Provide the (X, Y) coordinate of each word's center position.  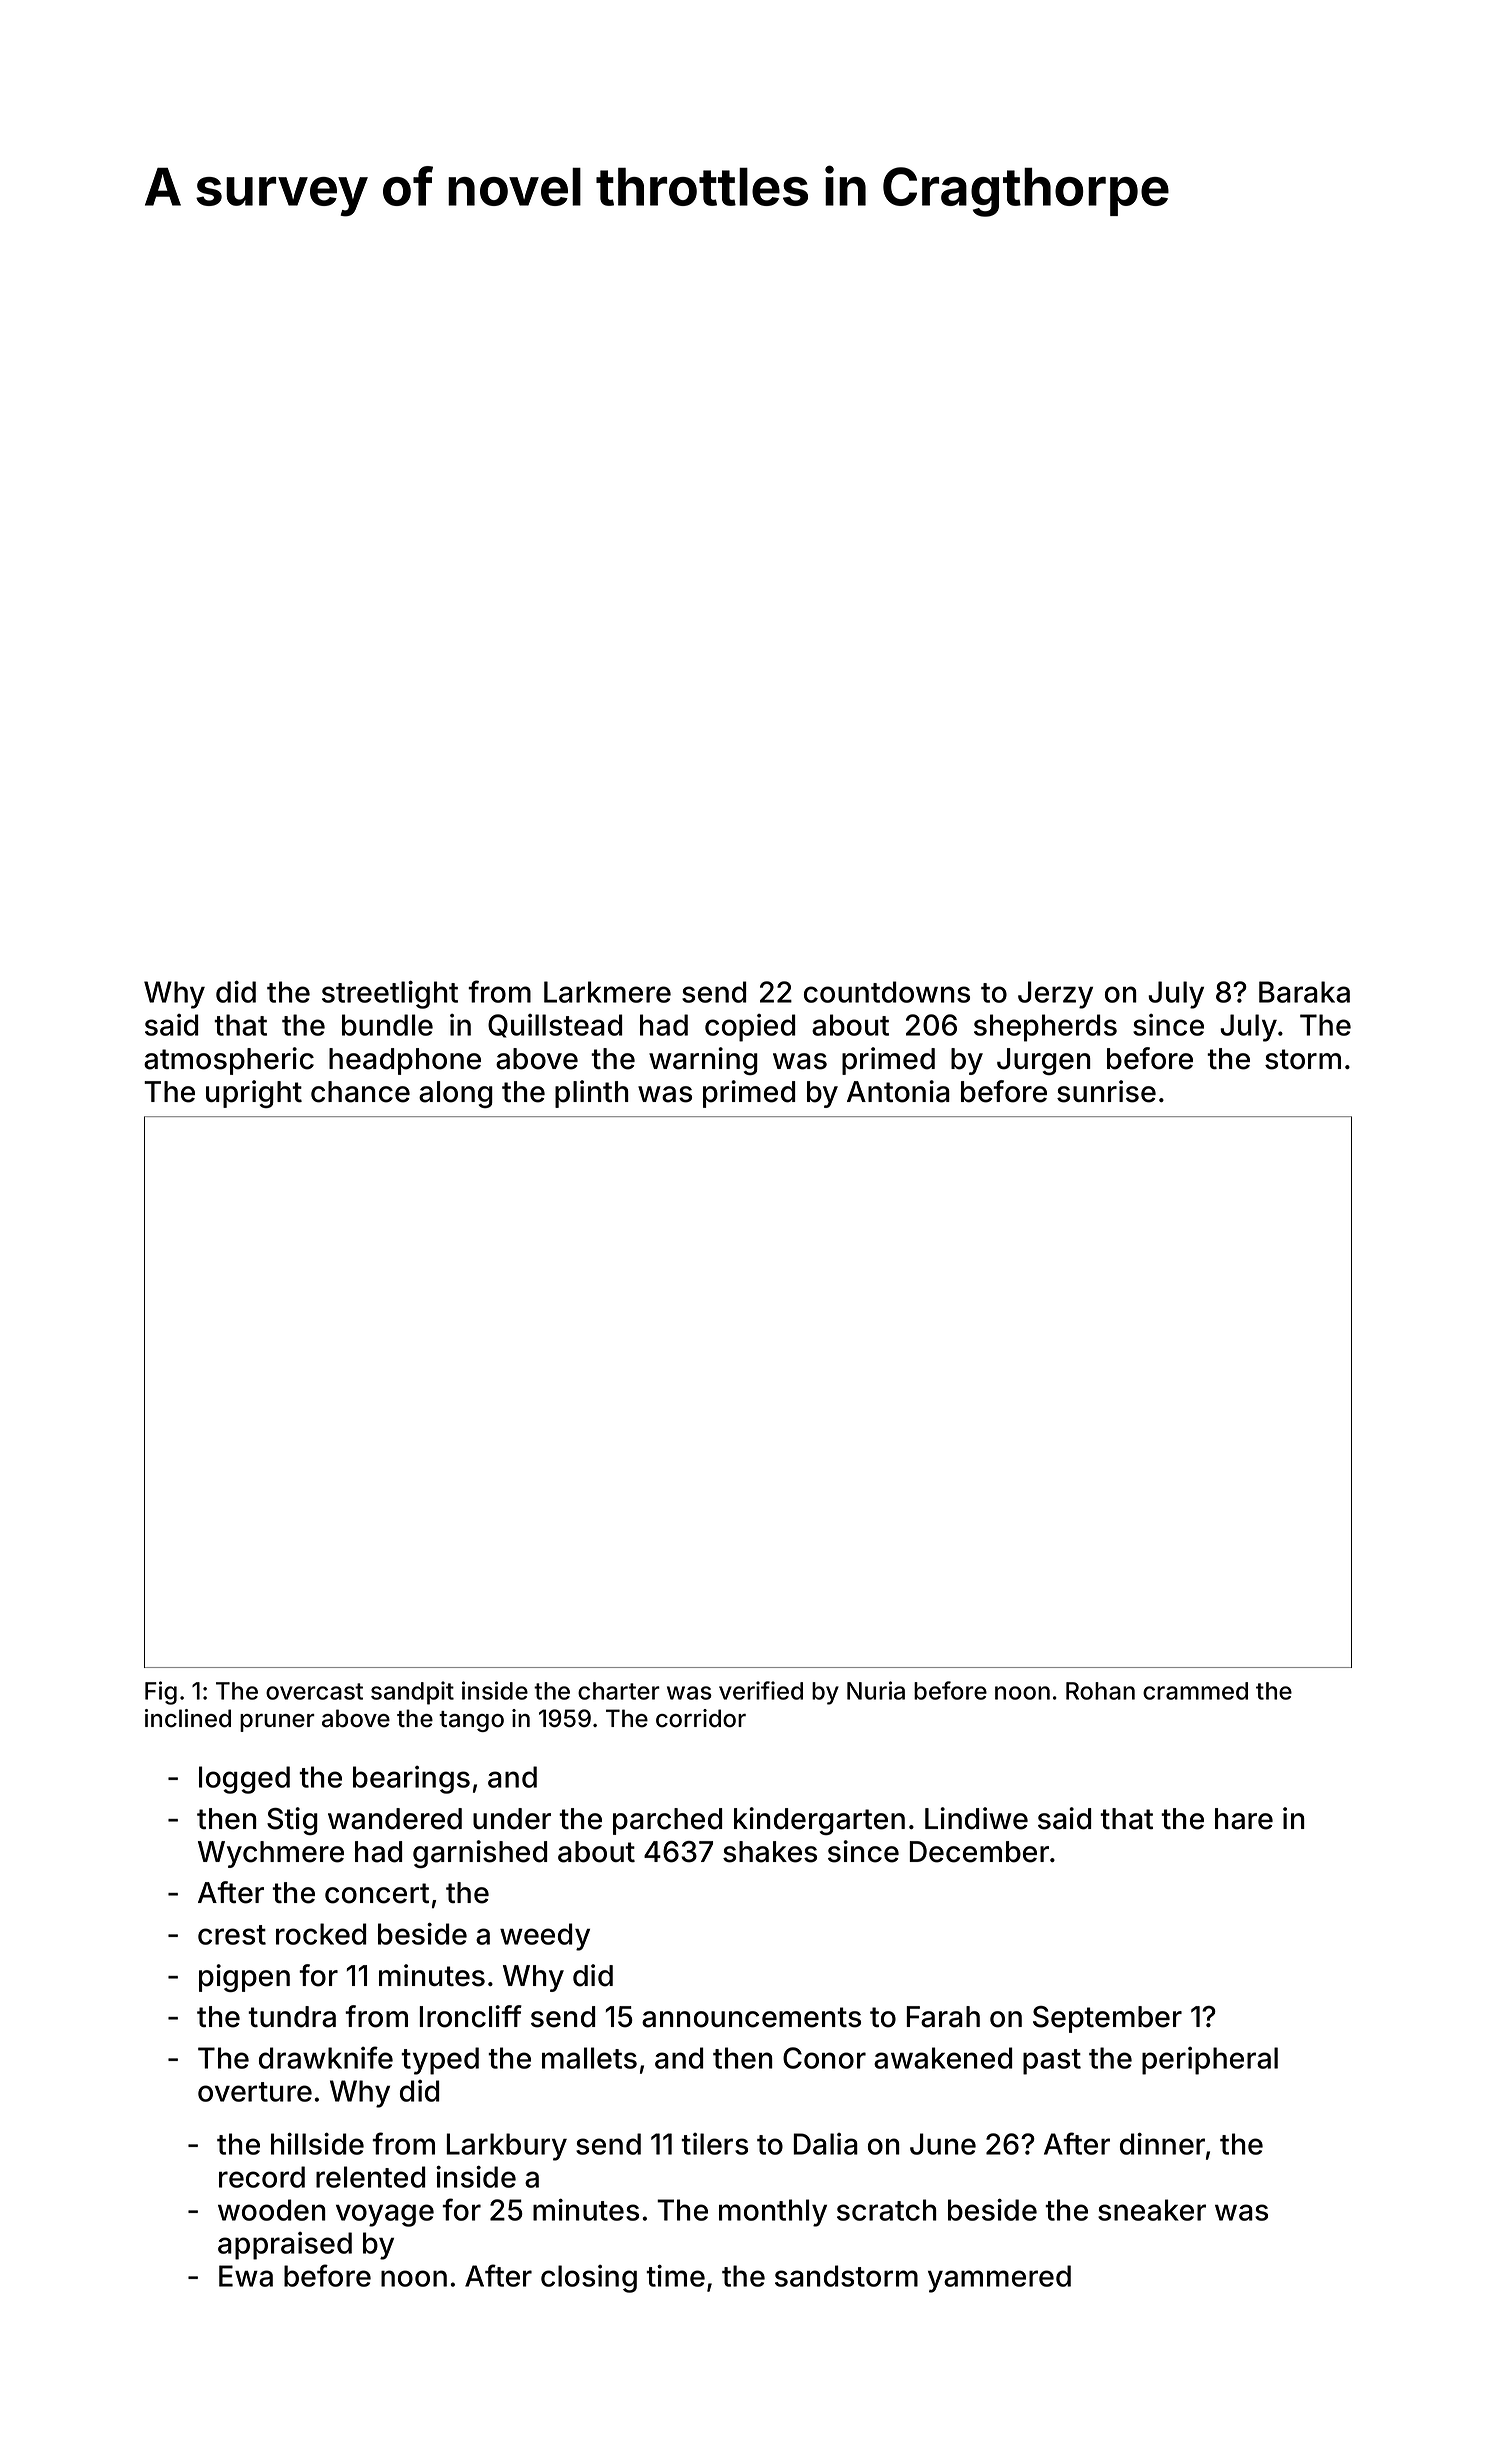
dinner (1162, 2143)
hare (1244, 1819)
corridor (701, 1718)
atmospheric (229, 1061)
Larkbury (507, 2147)
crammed (1195, 1691)
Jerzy (1055, 995)
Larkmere (607, 992)
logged (244, 1780)
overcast (314, 1691)
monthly (773, 2213)
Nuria (876, 1690)
